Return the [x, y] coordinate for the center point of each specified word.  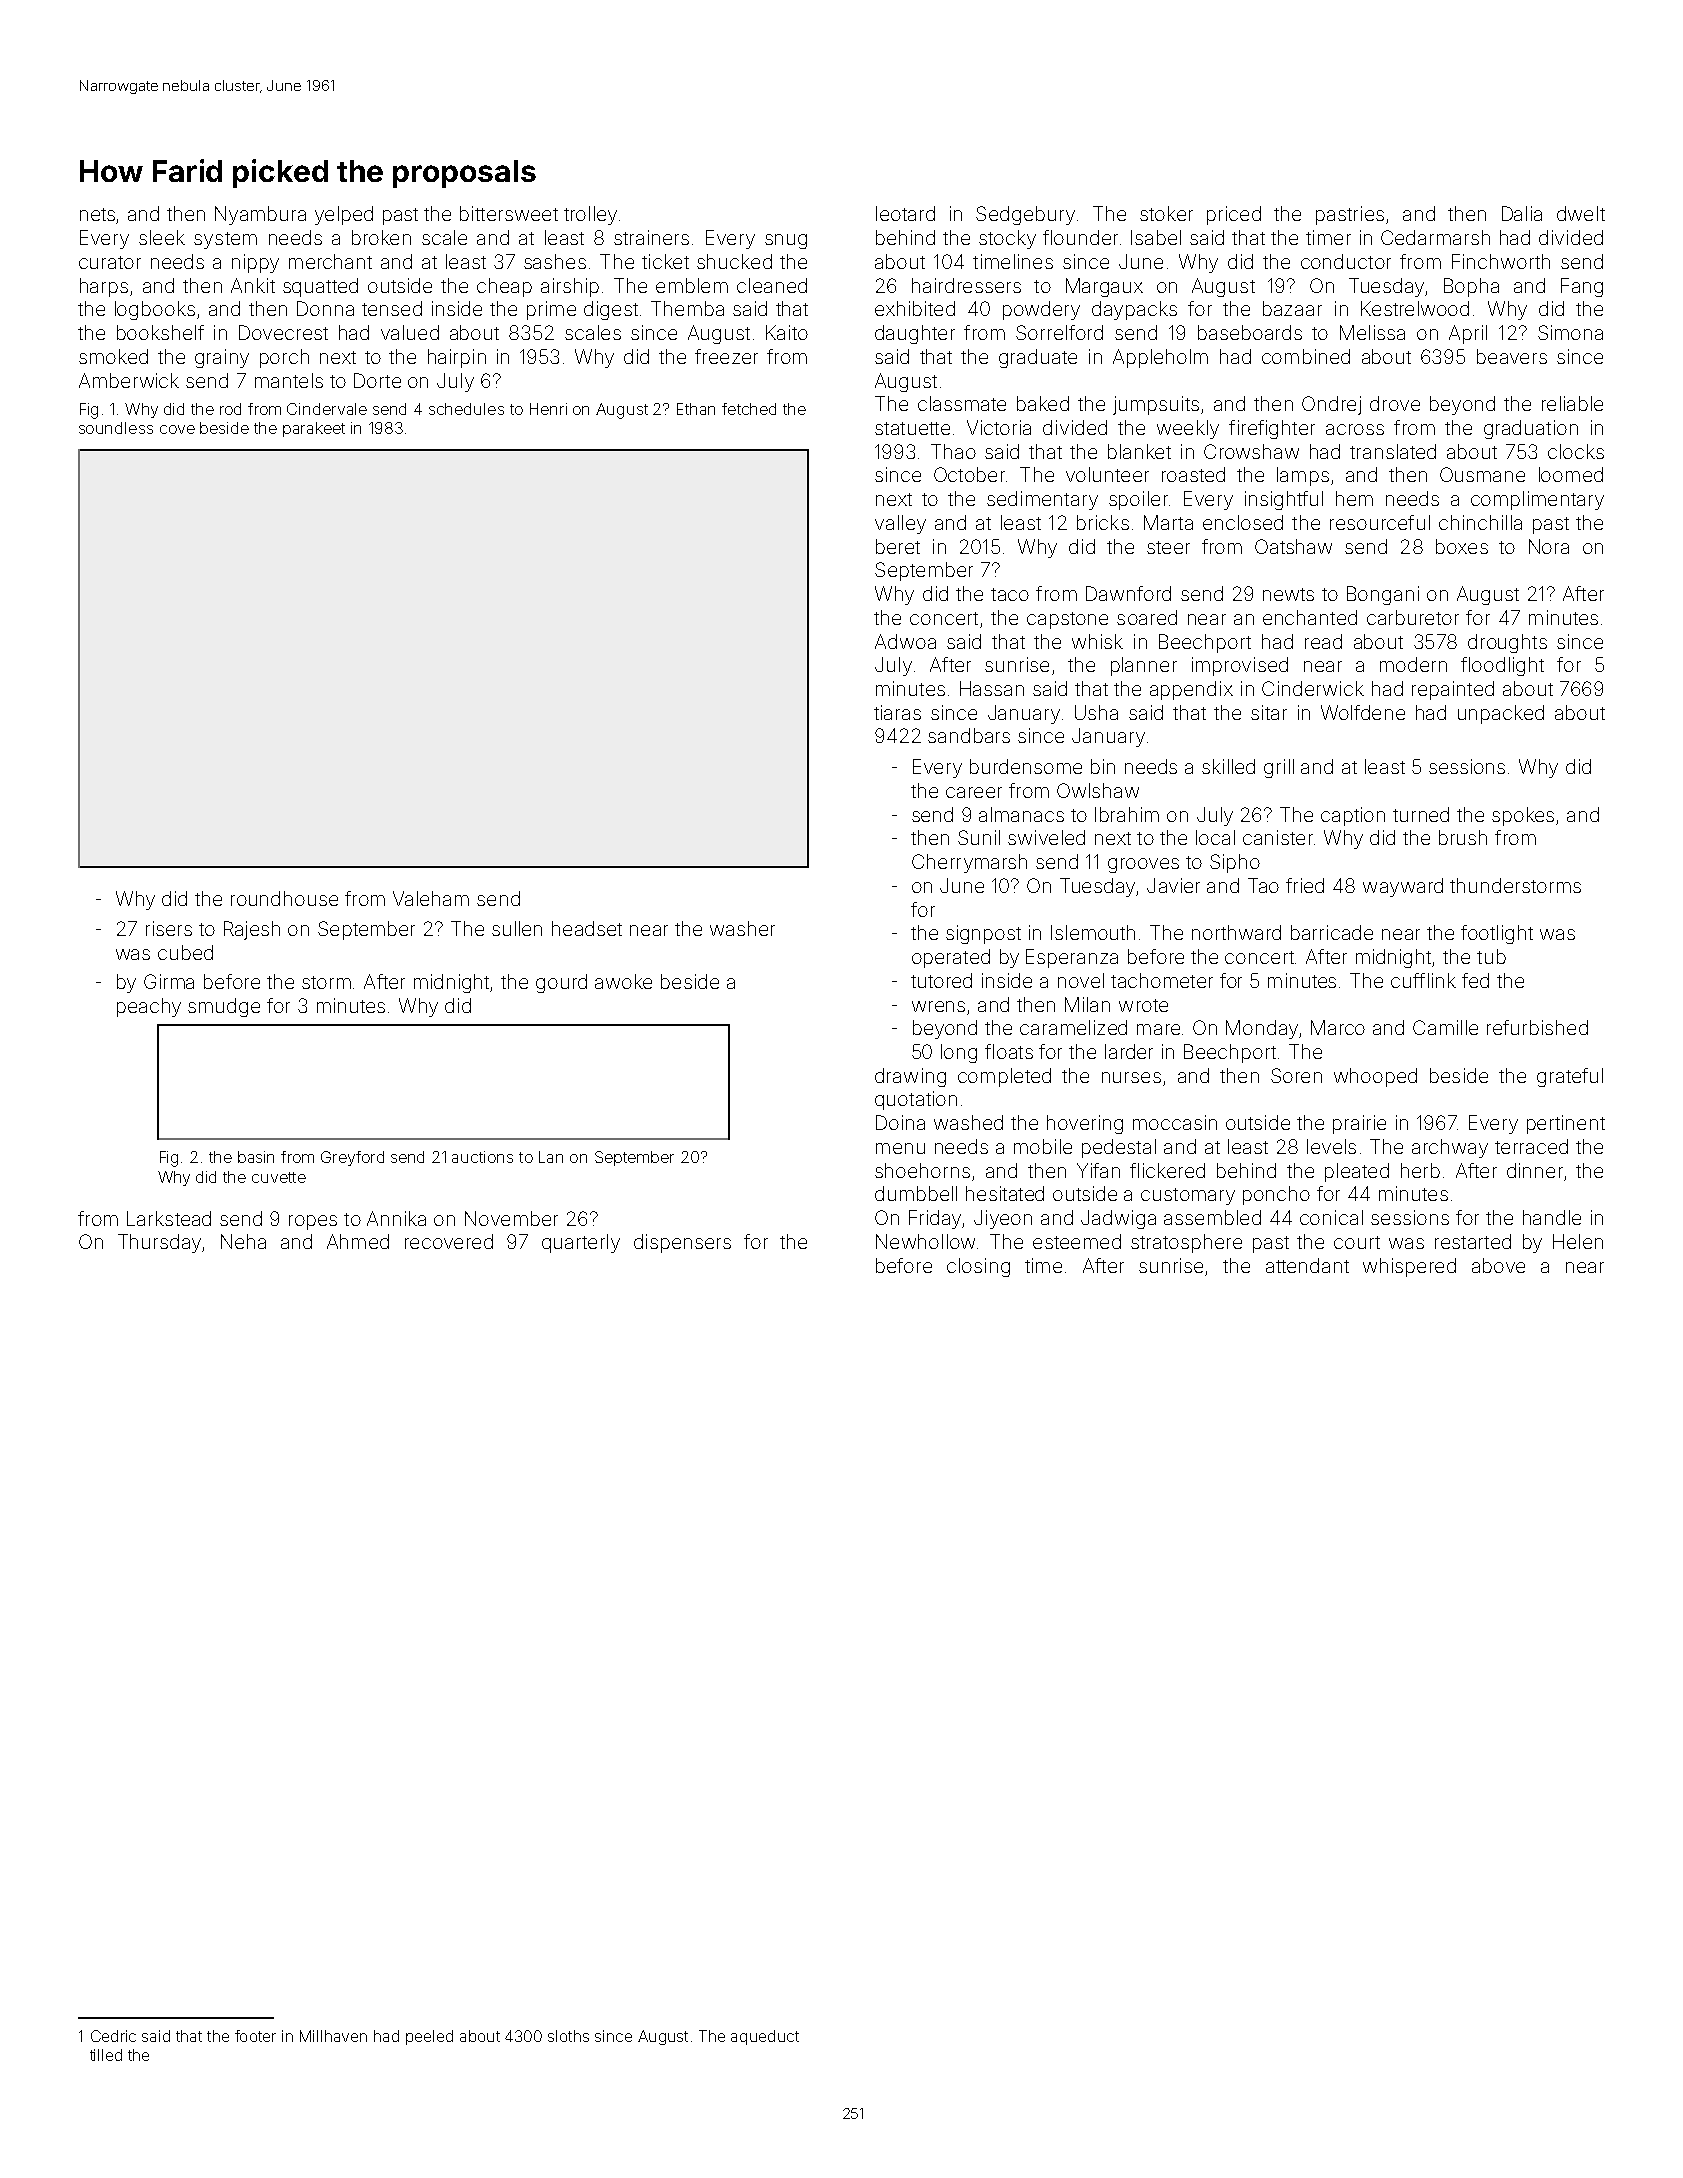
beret [898, 546]
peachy [149, 1007]
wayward [1403, 887]
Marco [1338, 1027]
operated [951, 958]
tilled [106, 2055]
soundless [116, 428]
